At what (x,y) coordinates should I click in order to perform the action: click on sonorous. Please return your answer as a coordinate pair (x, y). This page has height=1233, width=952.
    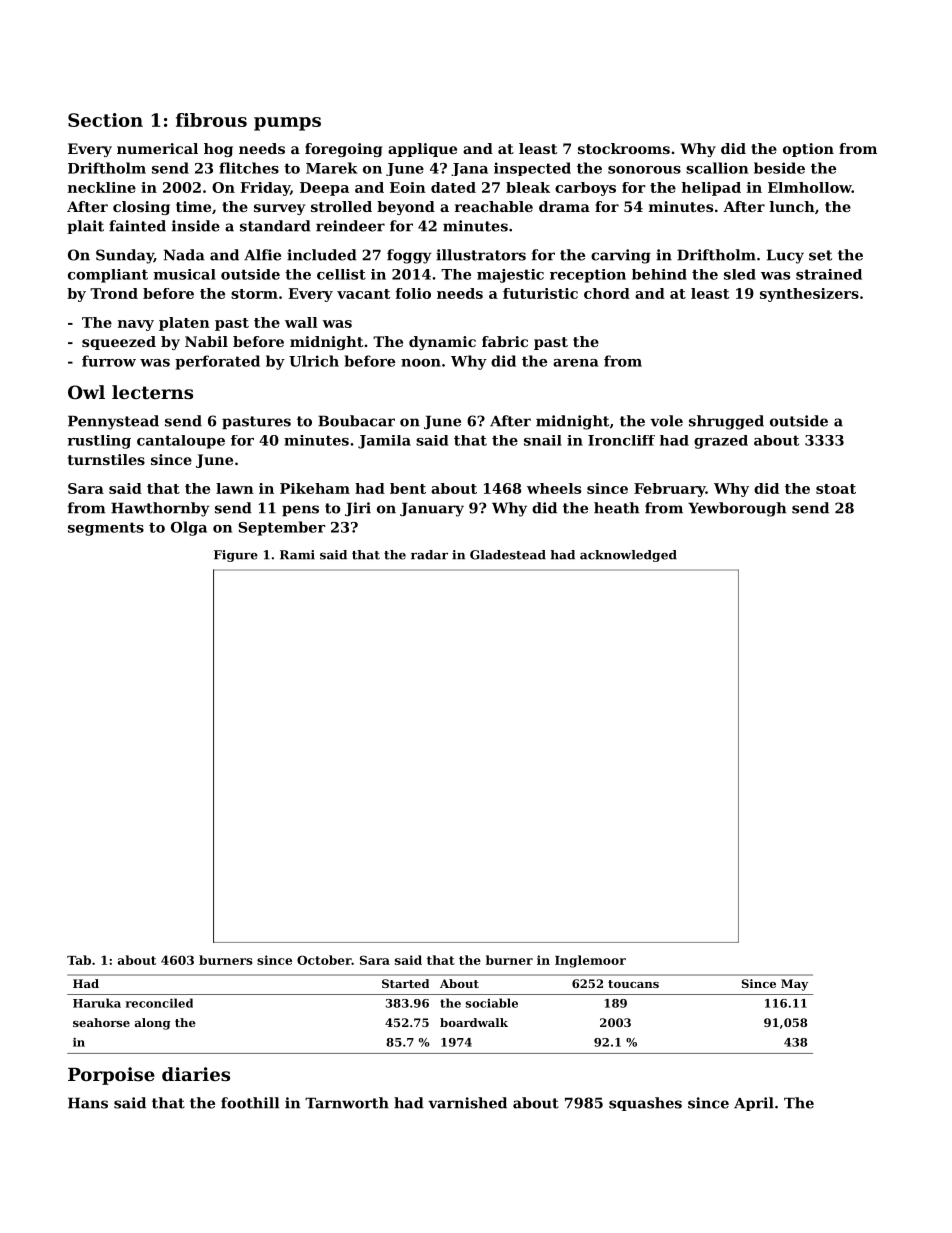
    Looking at the image, I should click on (644, 170).
